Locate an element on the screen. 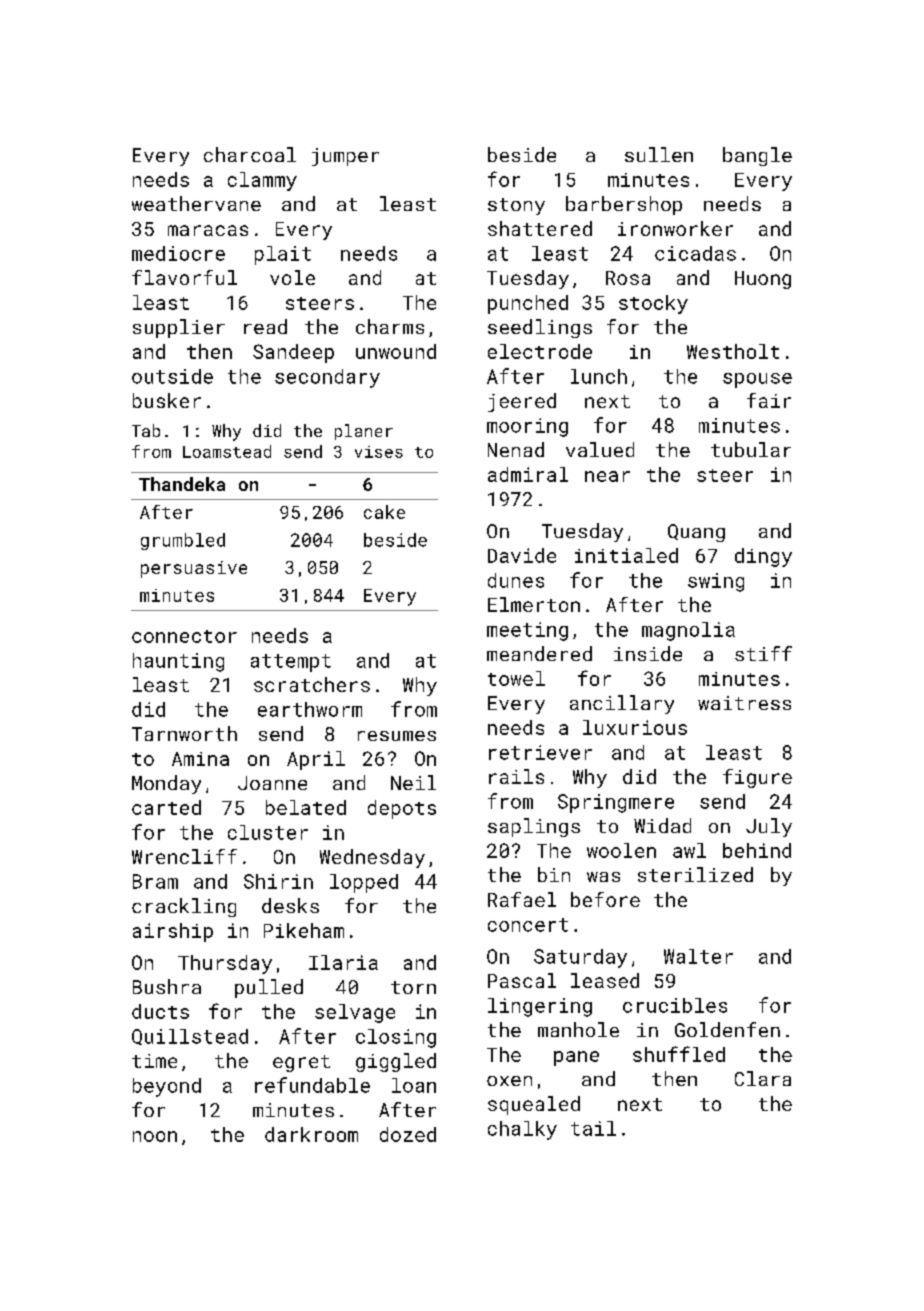 This screenshot has height=1311, width=924. jumper is located at coordinates (345, 157).
